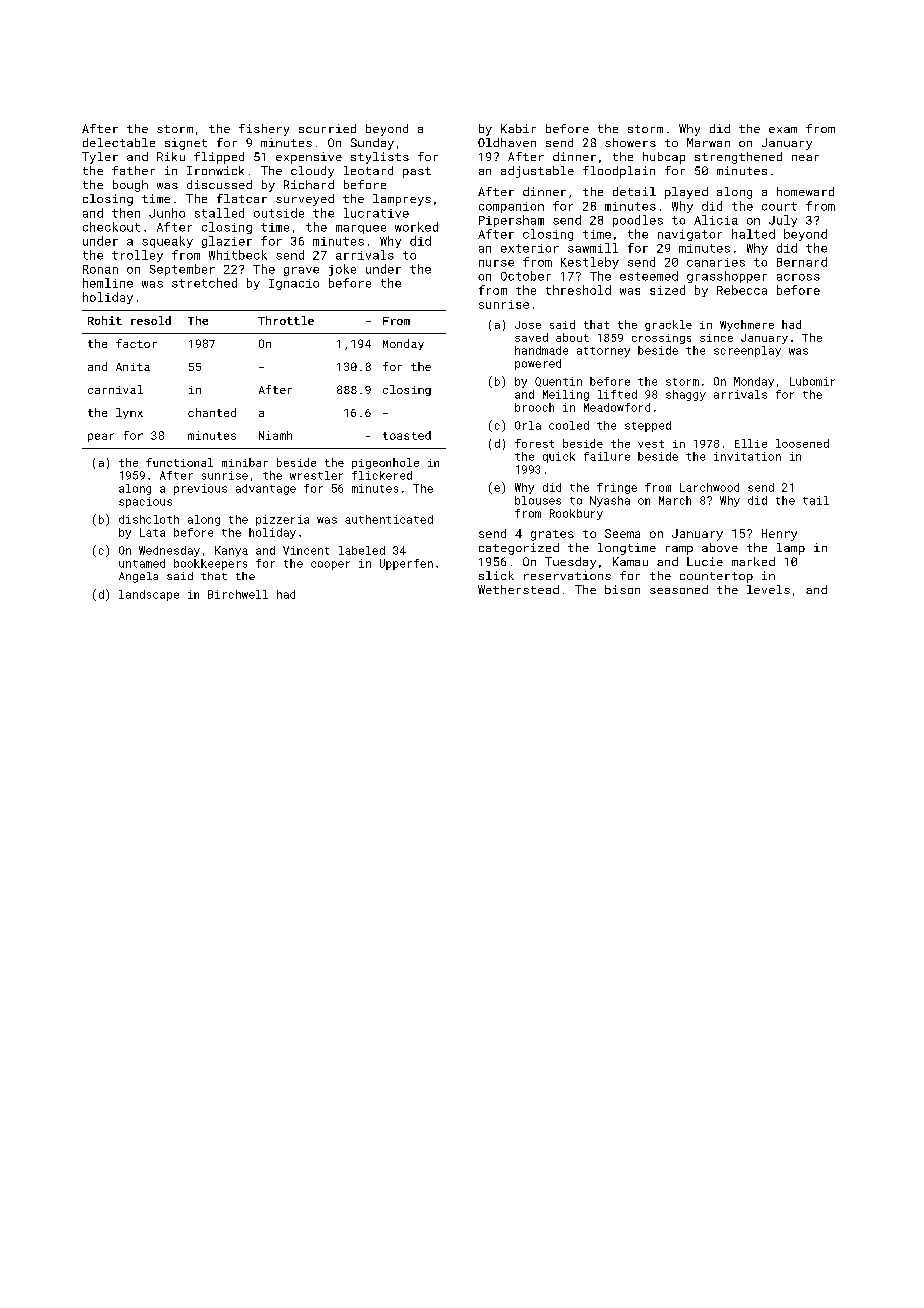 The width and height of the image is (924, 1308). What do you see at coordinates (416, 227) in the image?
I see `worked` at bounding box center [416, 227].
